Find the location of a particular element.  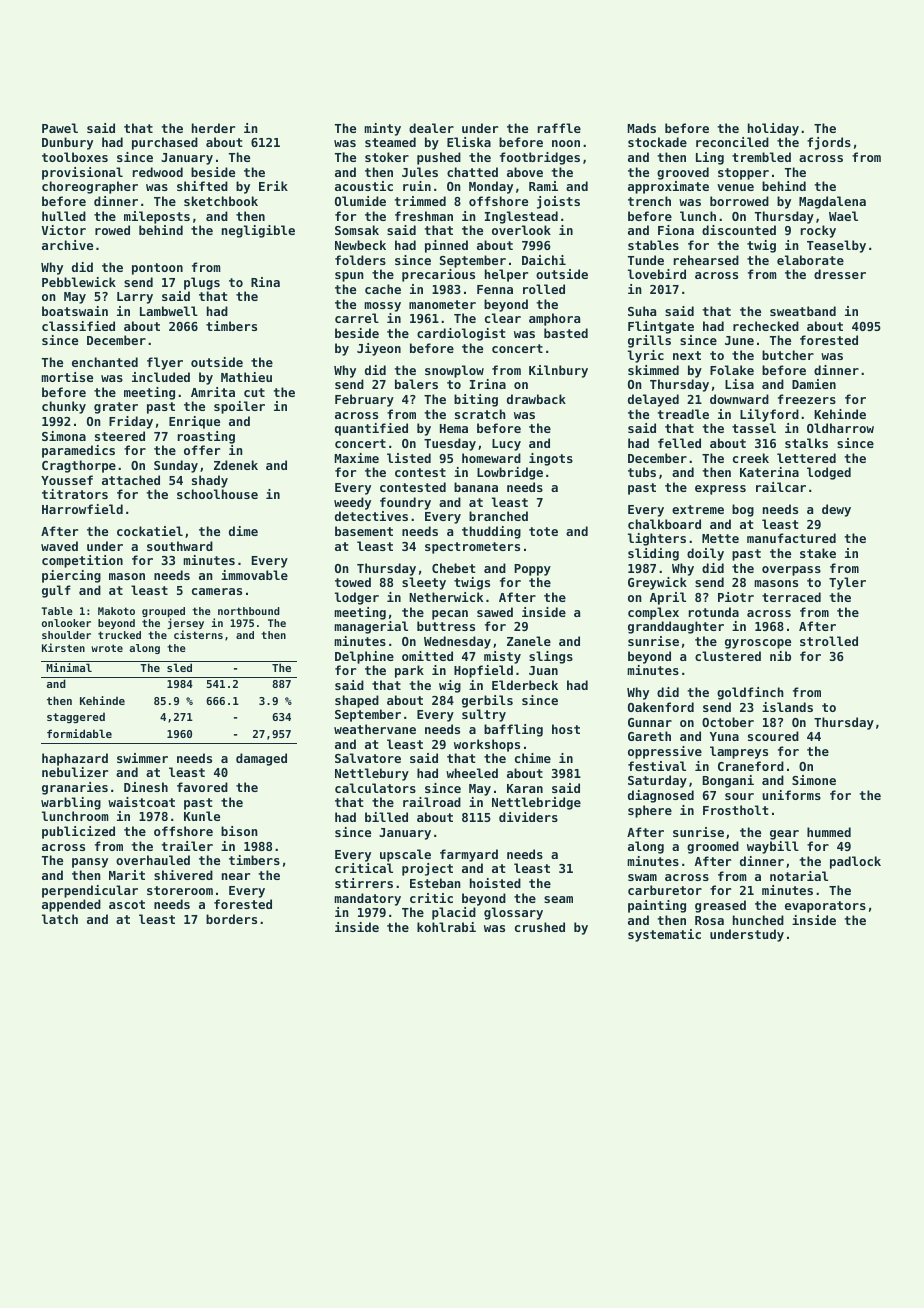

host is located at coordinates (566, 729).
